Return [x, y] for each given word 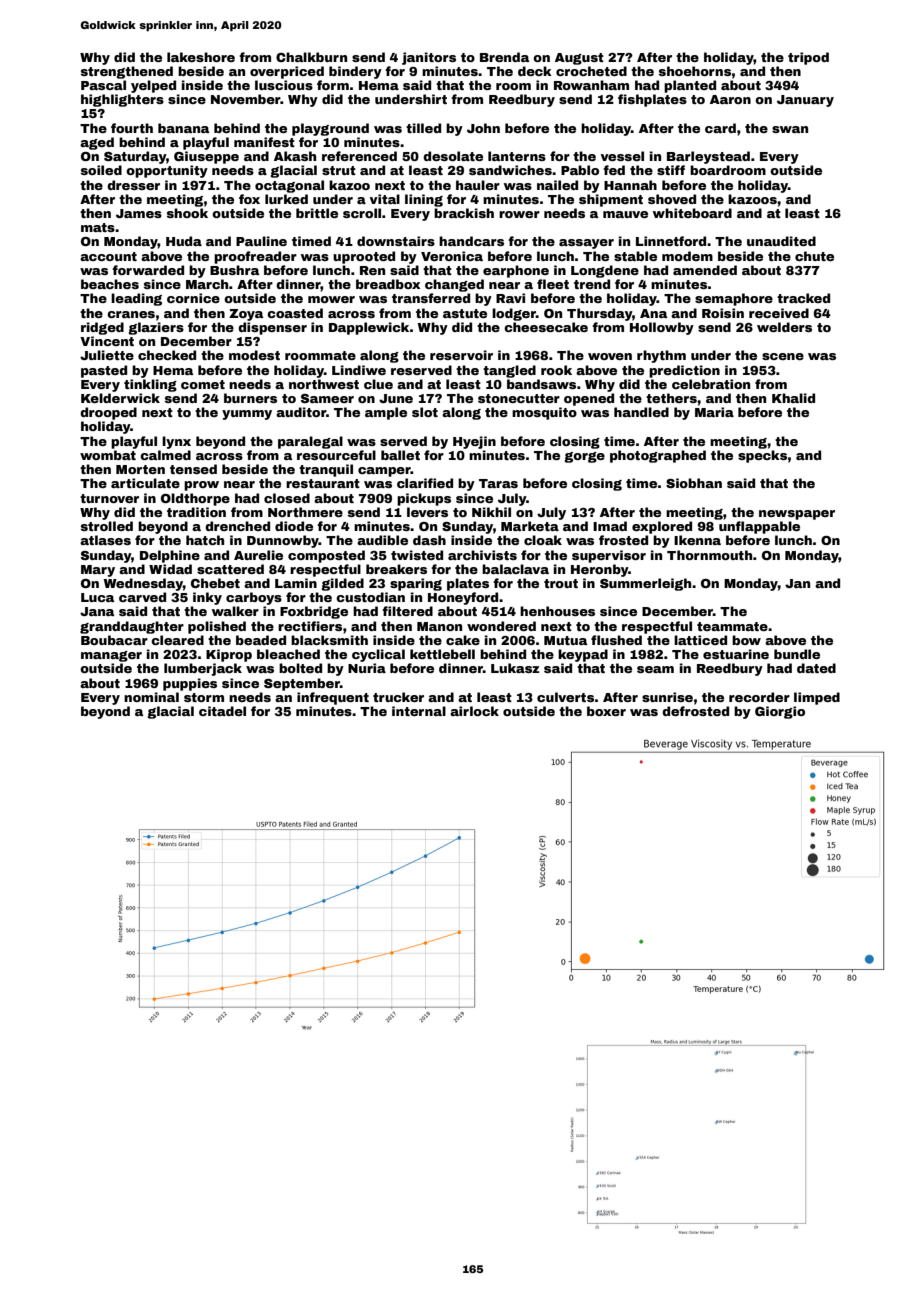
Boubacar [114, 640]
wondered [501, 626]
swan [790, 129]
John [483, 128]
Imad [610, 526]
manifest [264, 142]
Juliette [107, 355]
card [720, 128]
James [139, 213]
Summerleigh [645, 584]
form [333, 85]
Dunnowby [283, 541]
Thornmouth [709, 555]
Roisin [723, 313]
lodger [514, 314]
